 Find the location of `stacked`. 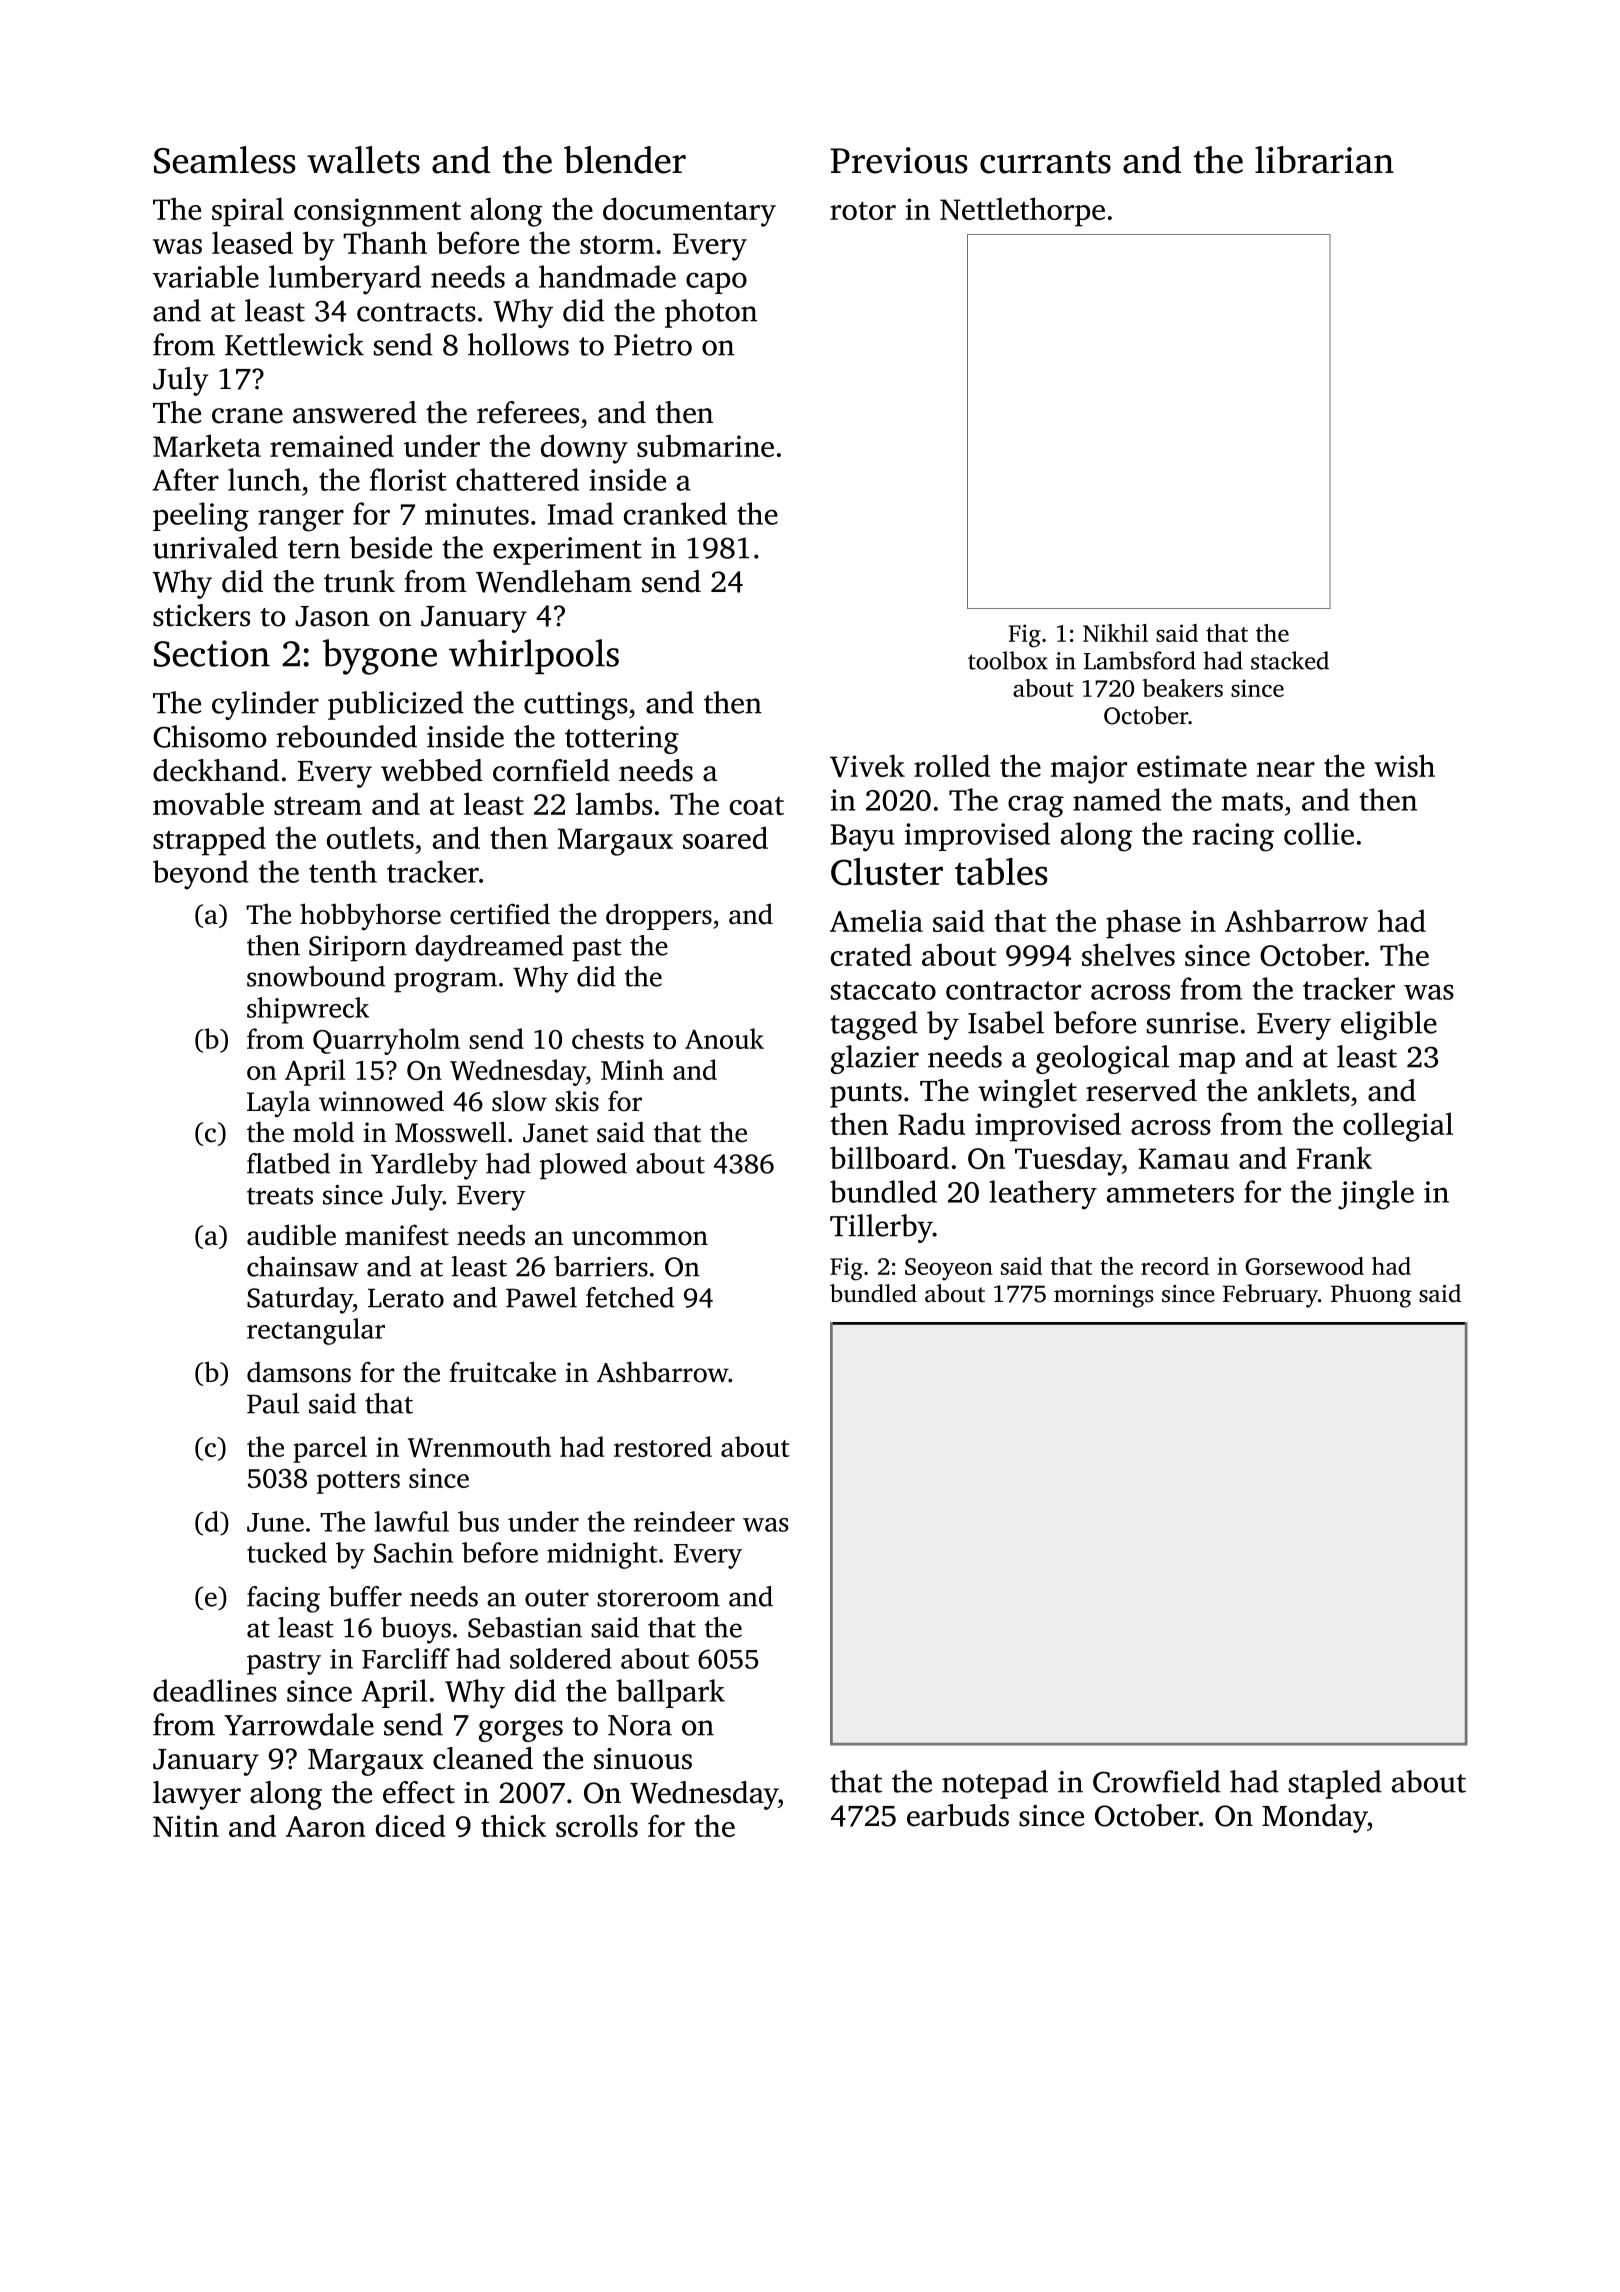

stacked is located at coordinates (1290, 660).
